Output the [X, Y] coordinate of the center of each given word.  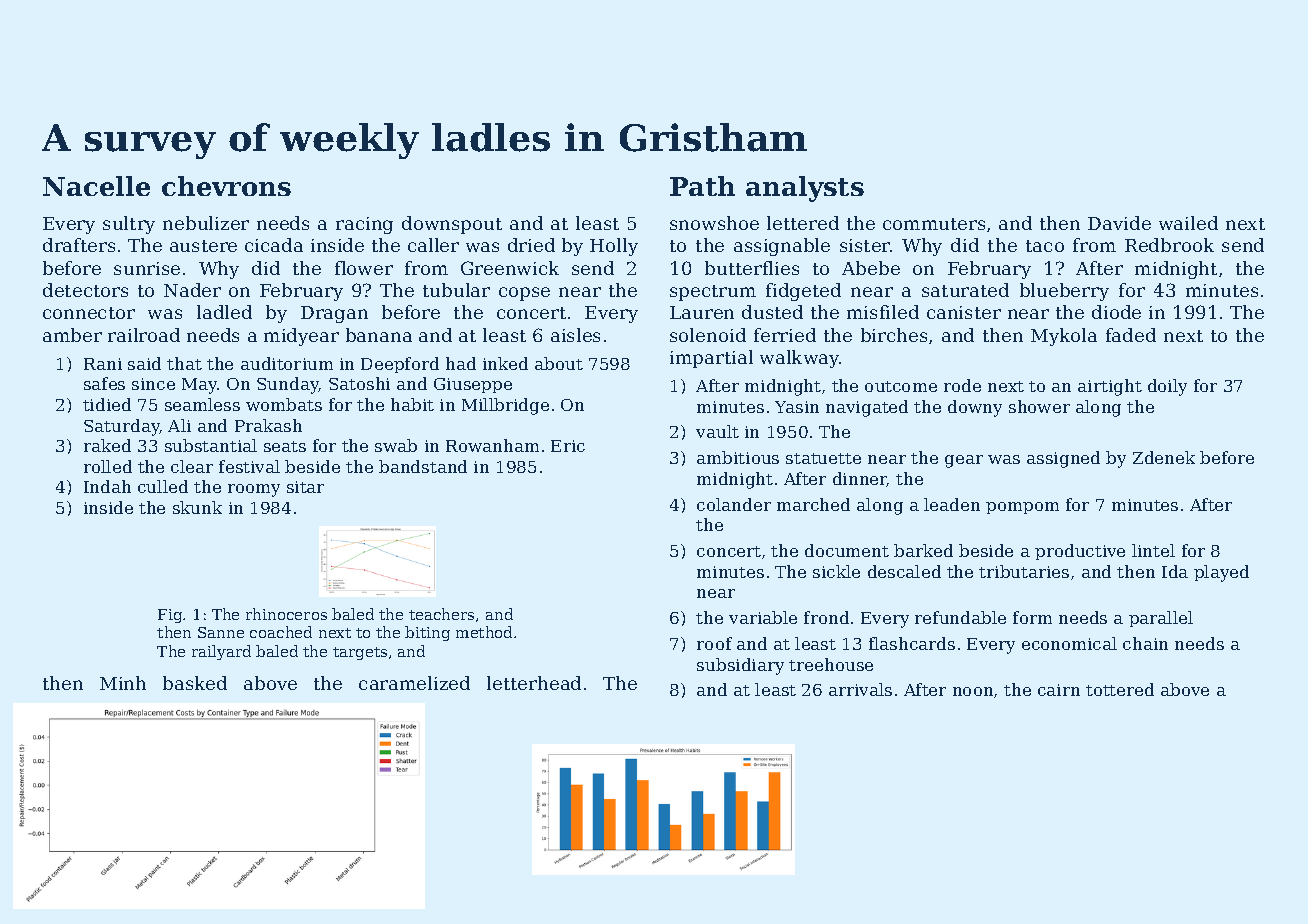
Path [702, 186]
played [1221, 573]
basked [195, 683]
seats [285, 446]
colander [734, 504]
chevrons [226, 186]
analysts [805, 189]
